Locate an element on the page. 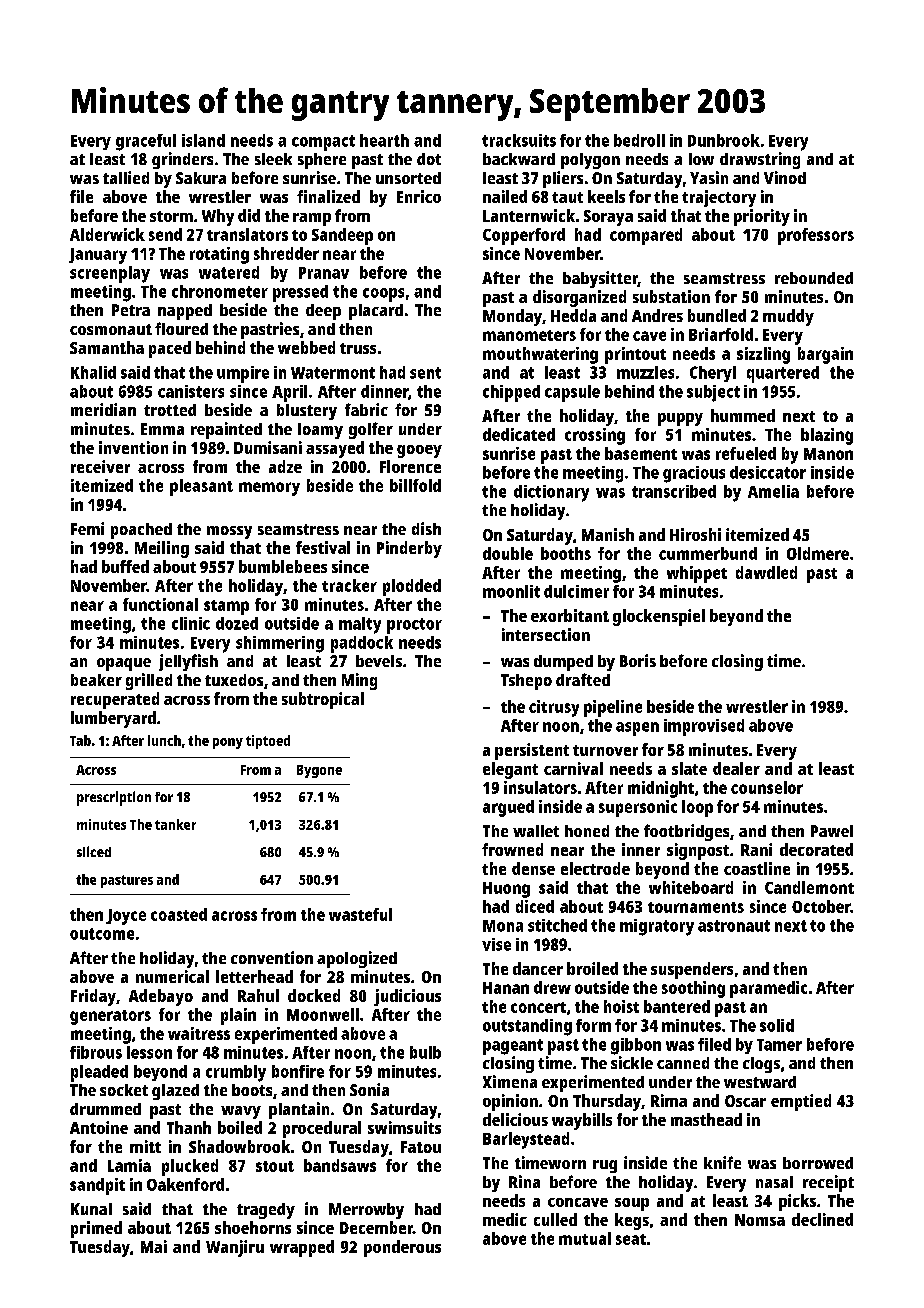 This document has height=1308, width=924. graceful is located at coordinates (146, 142).
